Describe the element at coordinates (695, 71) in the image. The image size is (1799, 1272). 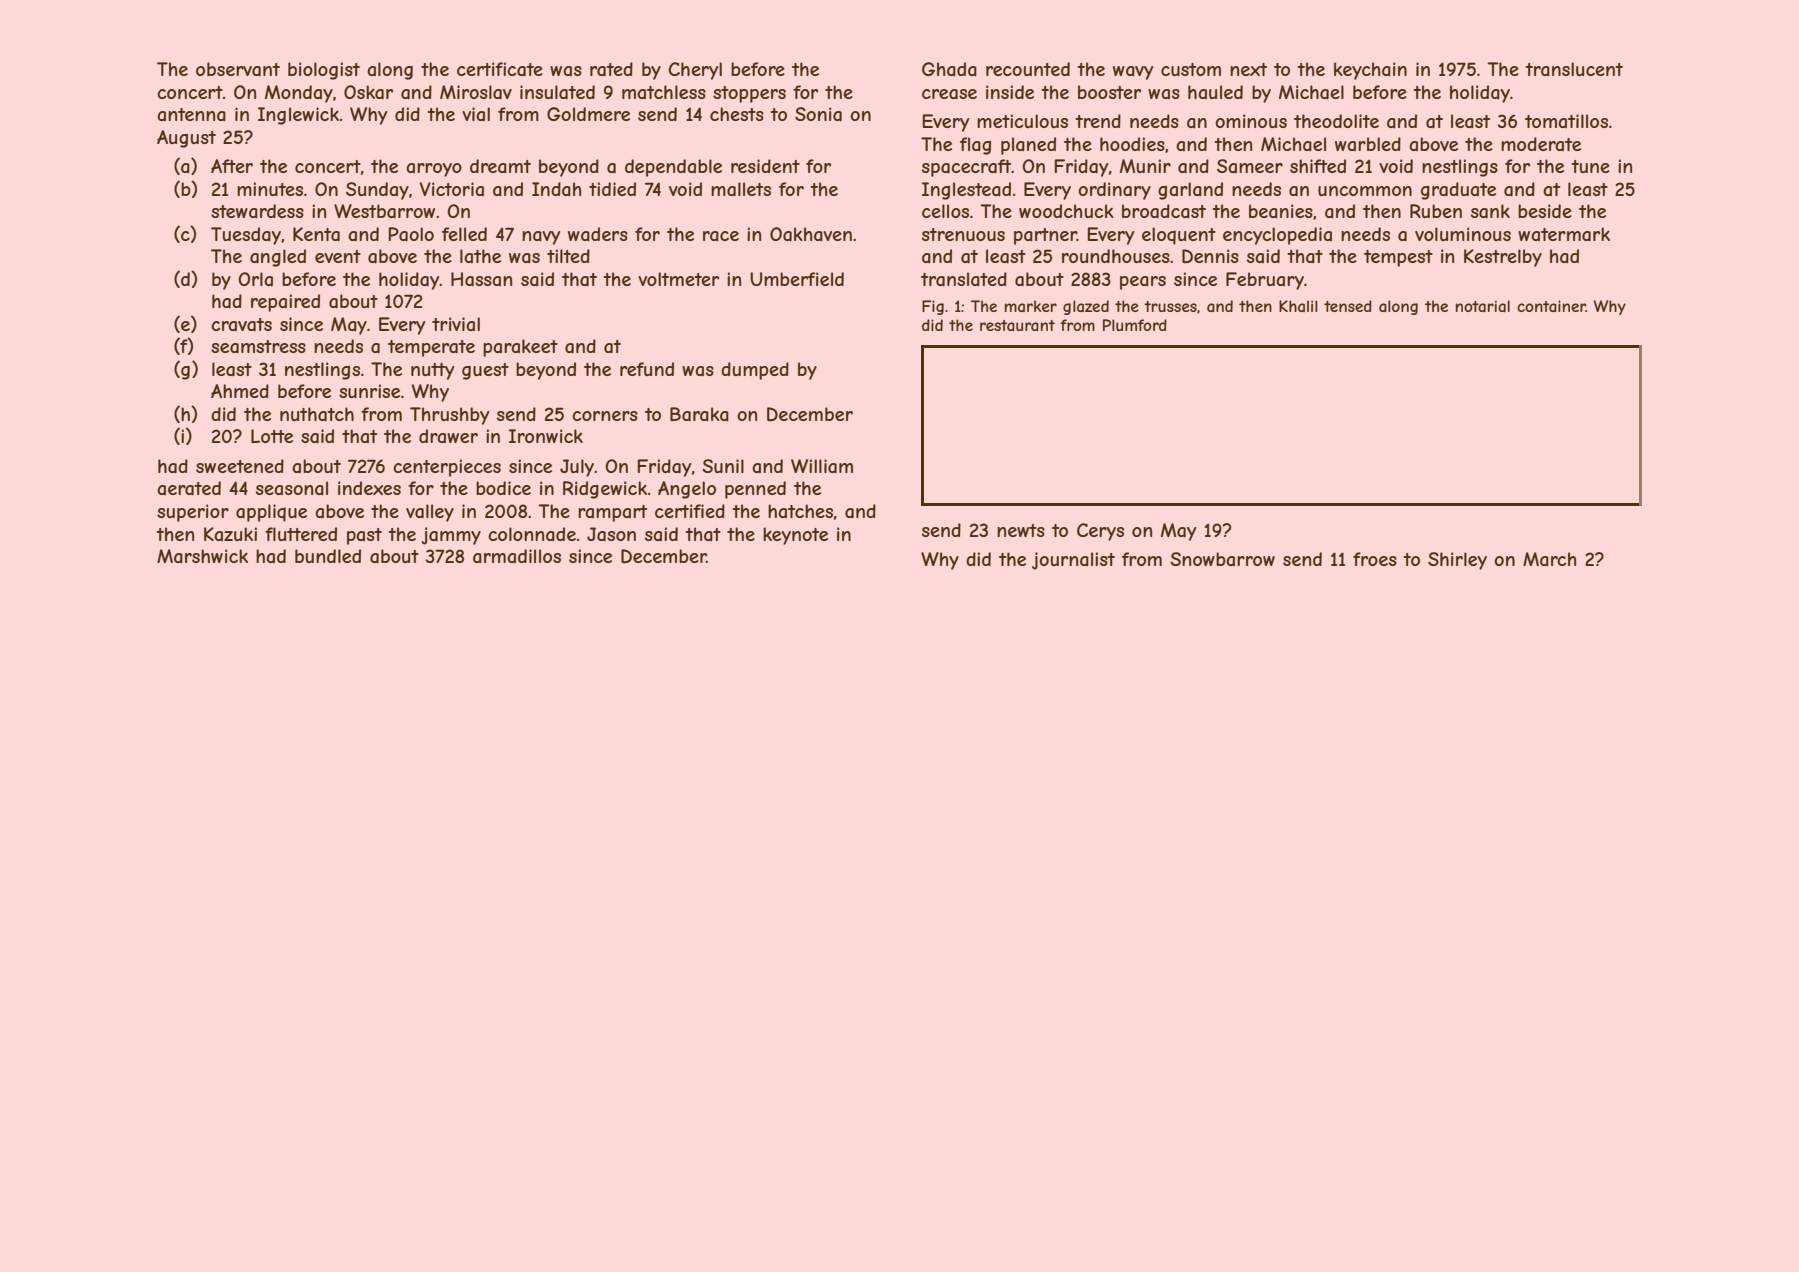
I see `Cheryl` at that location.
